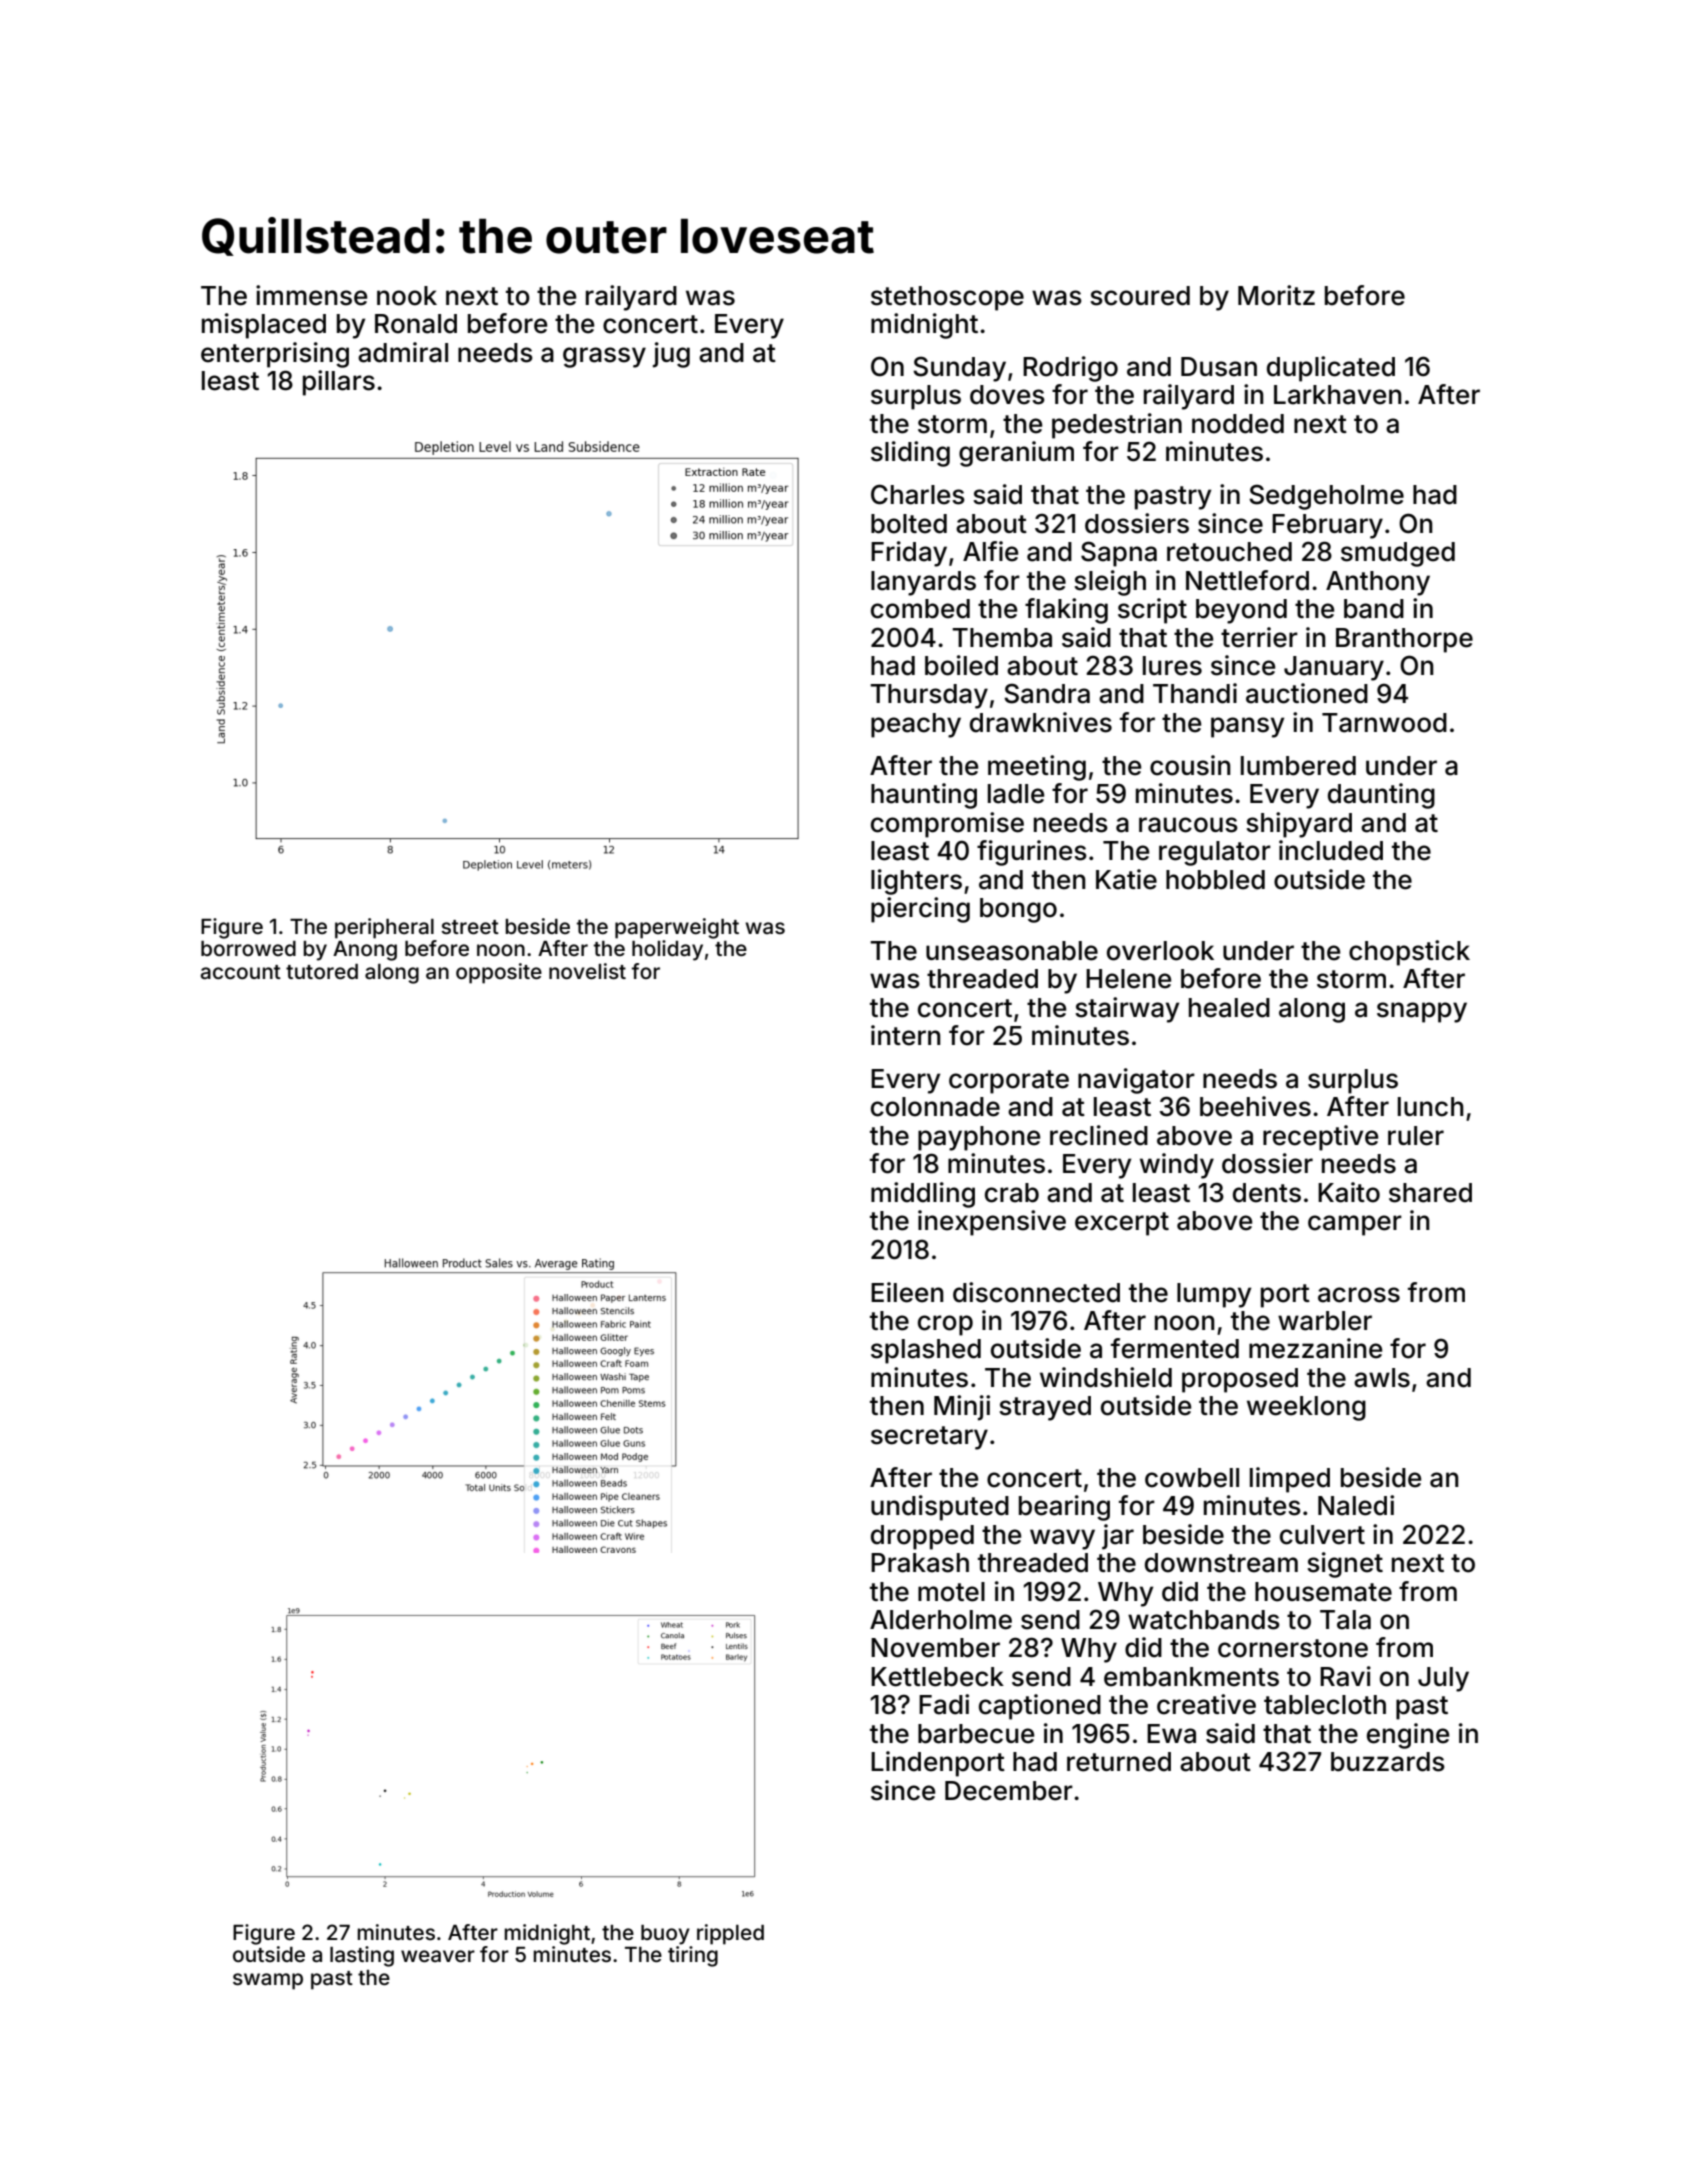 Image resolution: width=1683 pixels, height=2178 pixels. Describe the element at coordinates (671, 355) in the page. I see `jug` at that location.
